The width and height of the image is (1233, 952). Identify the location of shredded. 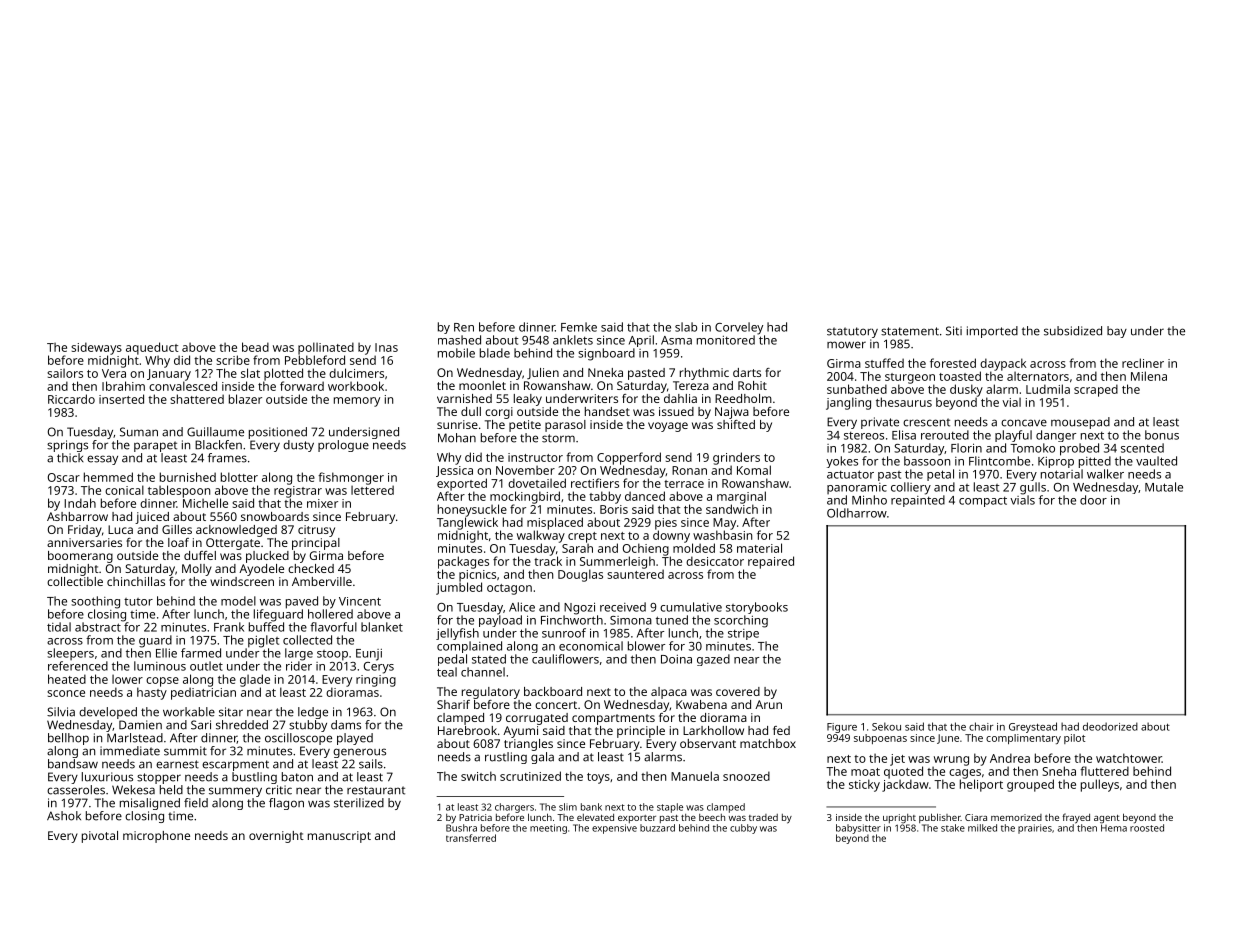
(242, 725).
